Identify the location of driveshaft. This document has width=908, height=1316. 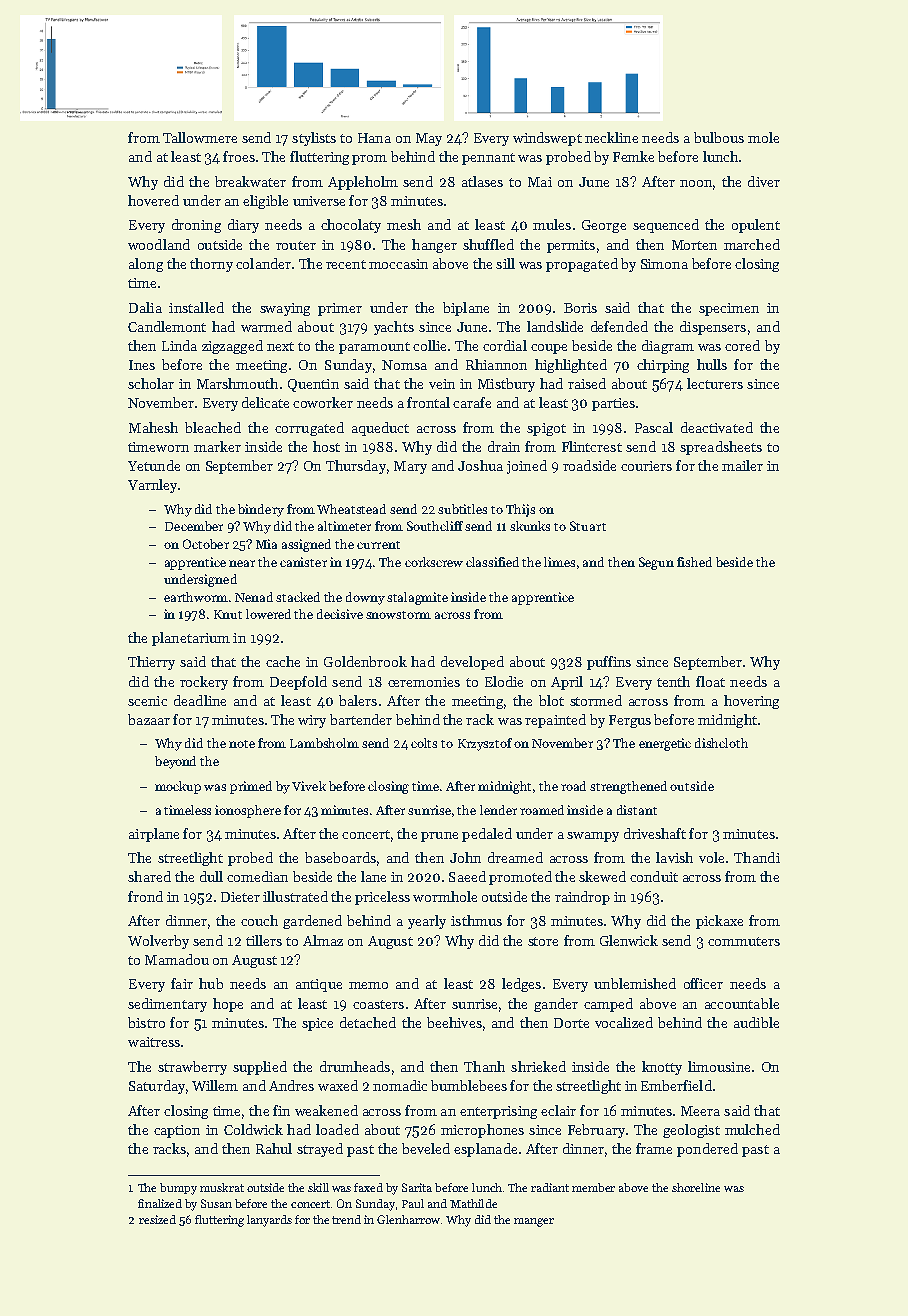
(655, 833).
